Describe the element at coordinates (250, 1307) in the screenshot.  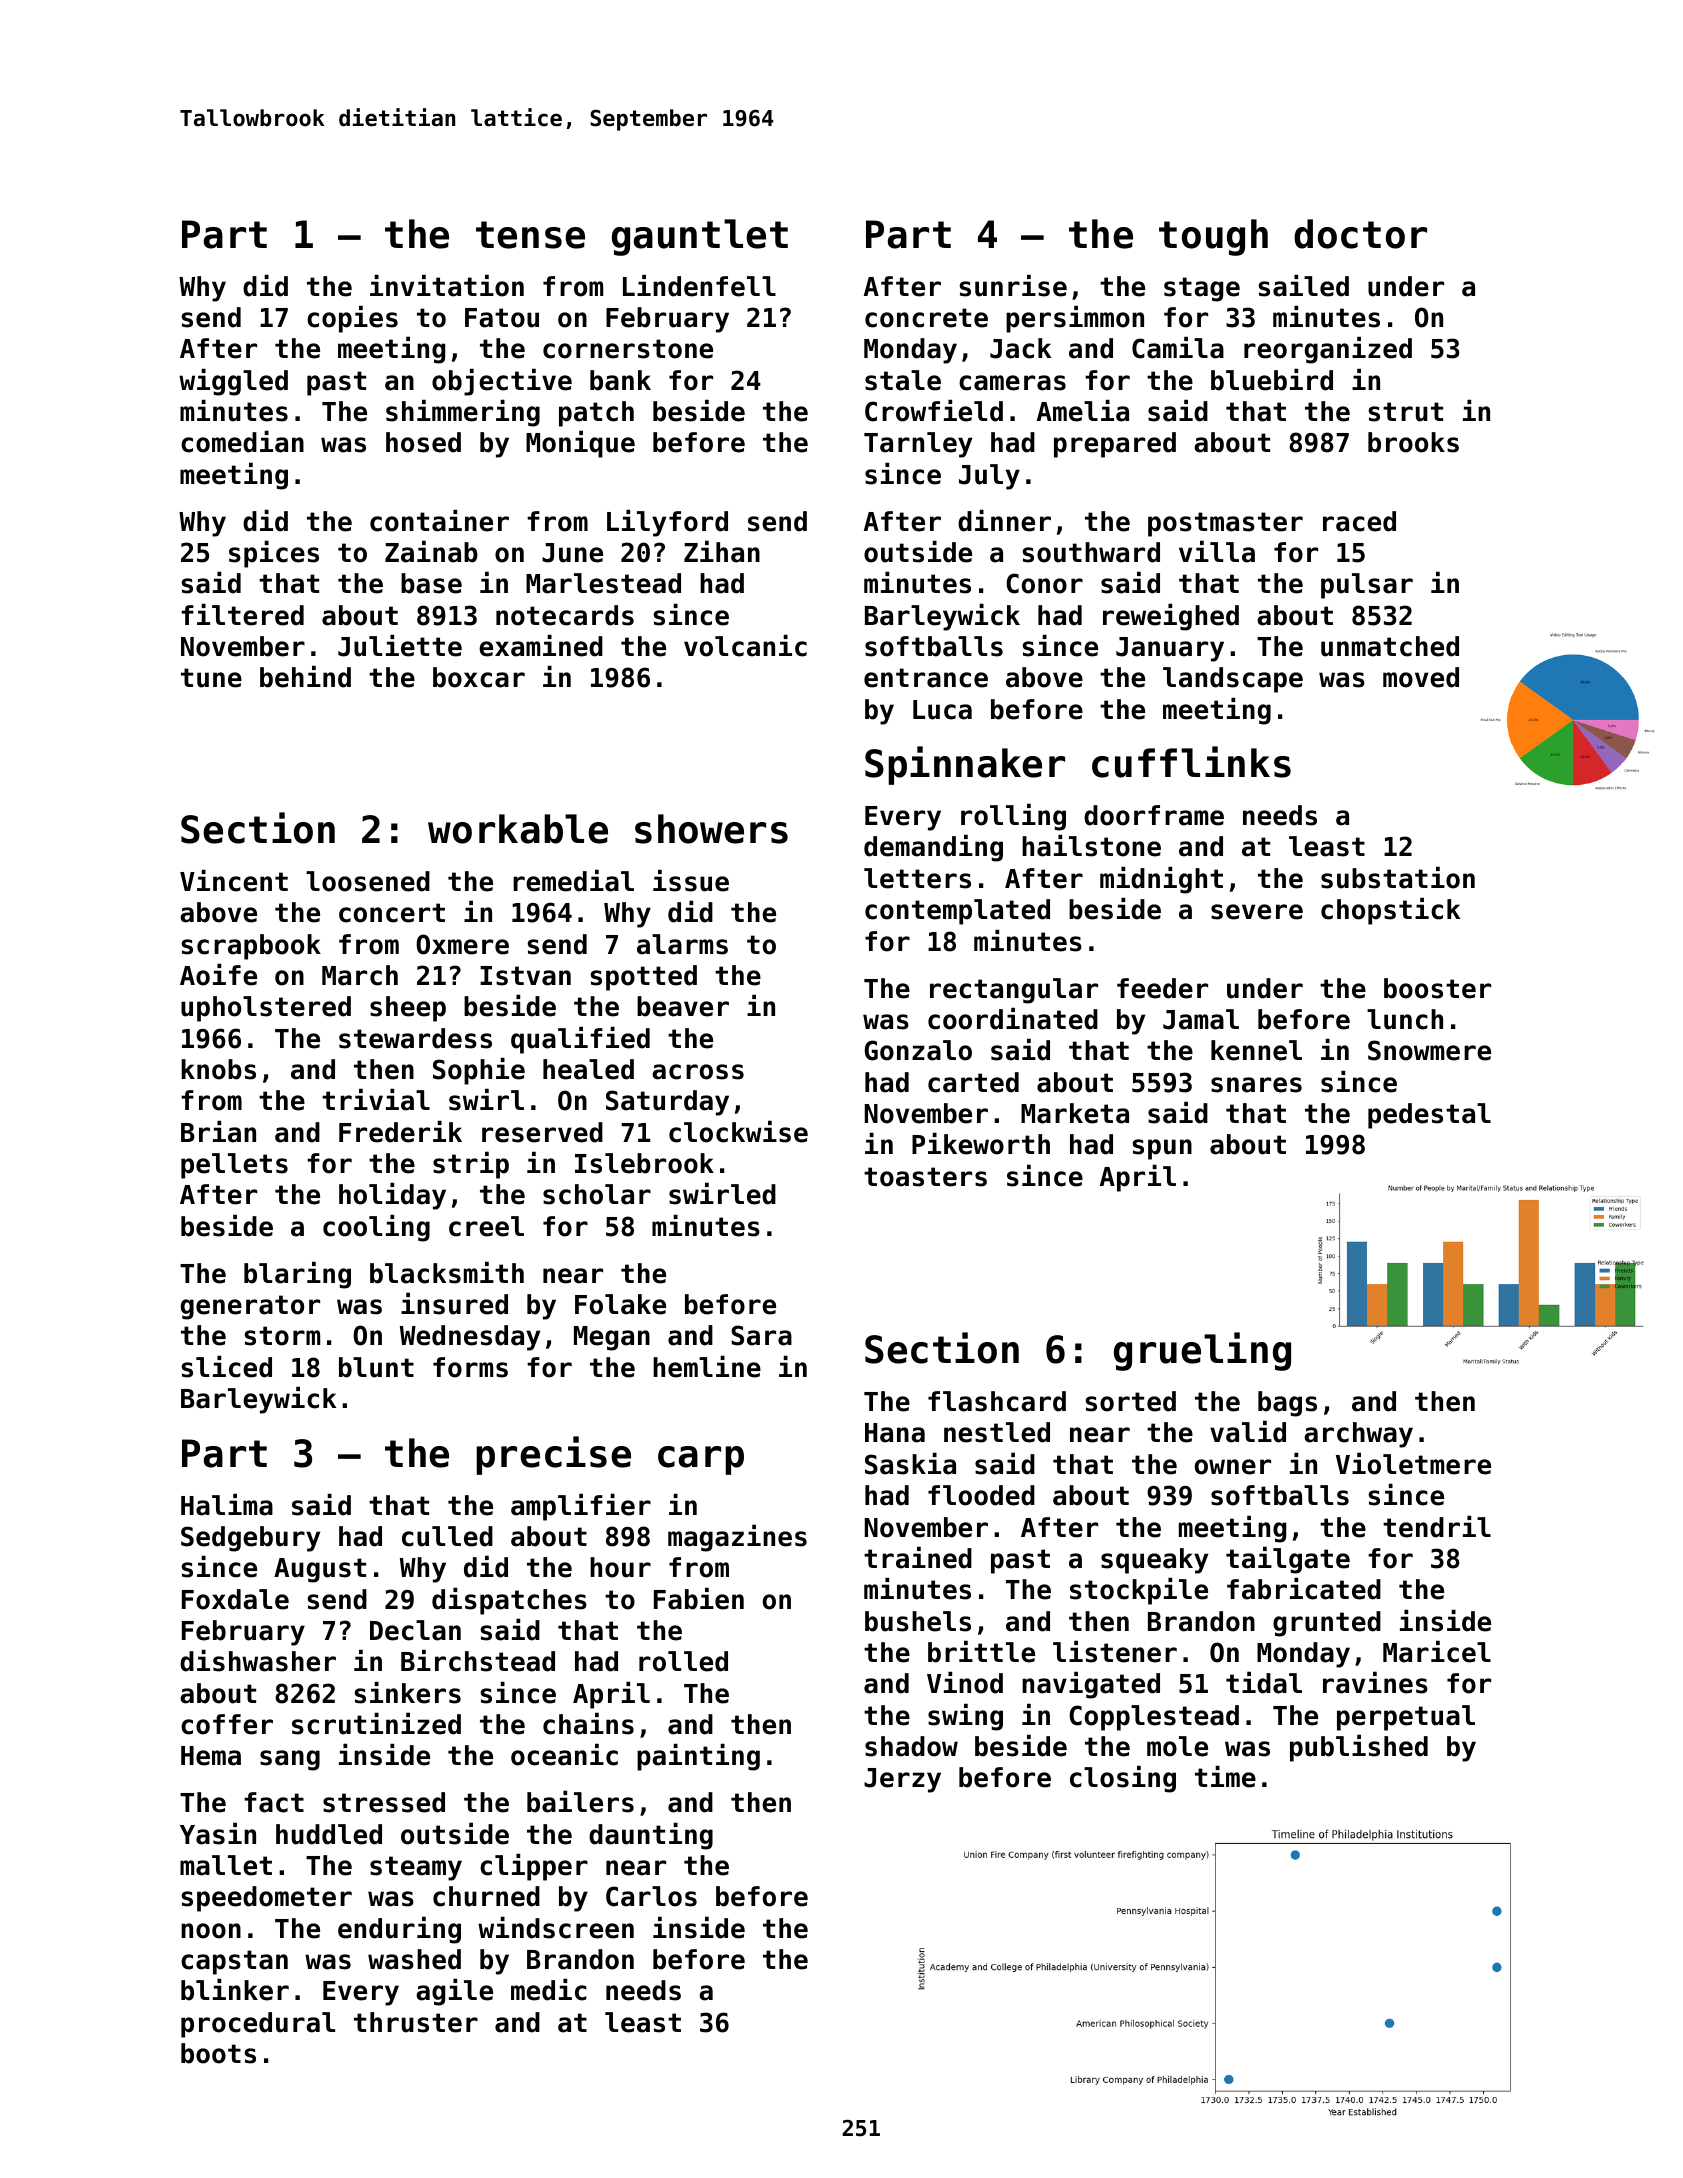
I see `generator` at that location.
